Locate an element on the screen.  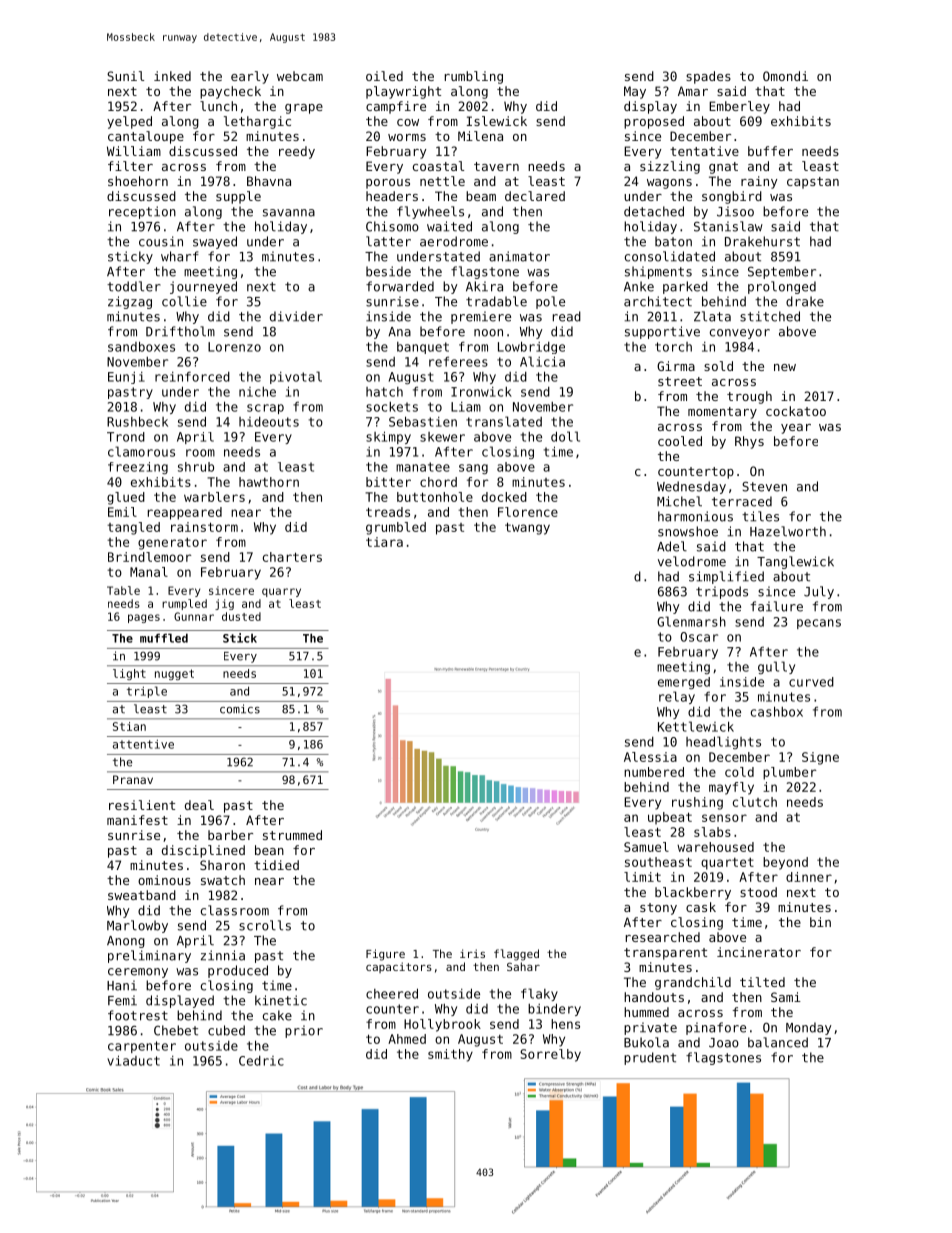
webcam is located at coordinates (300, 76).
